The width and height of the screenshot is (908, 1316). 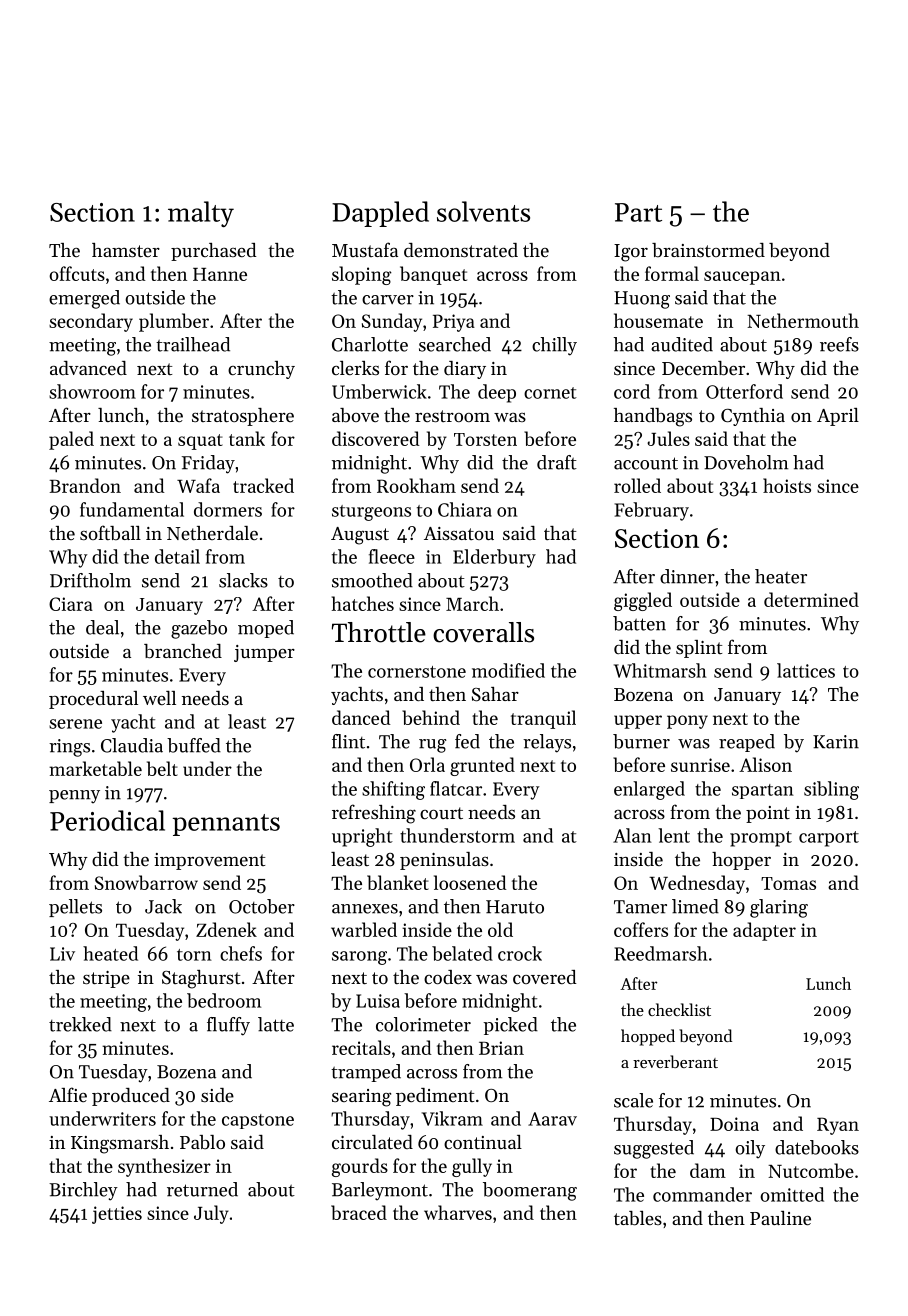 What do you see at coordinates (482, 766) in the screenshot?
I see `grunted` at bounding box center [482, 766].
